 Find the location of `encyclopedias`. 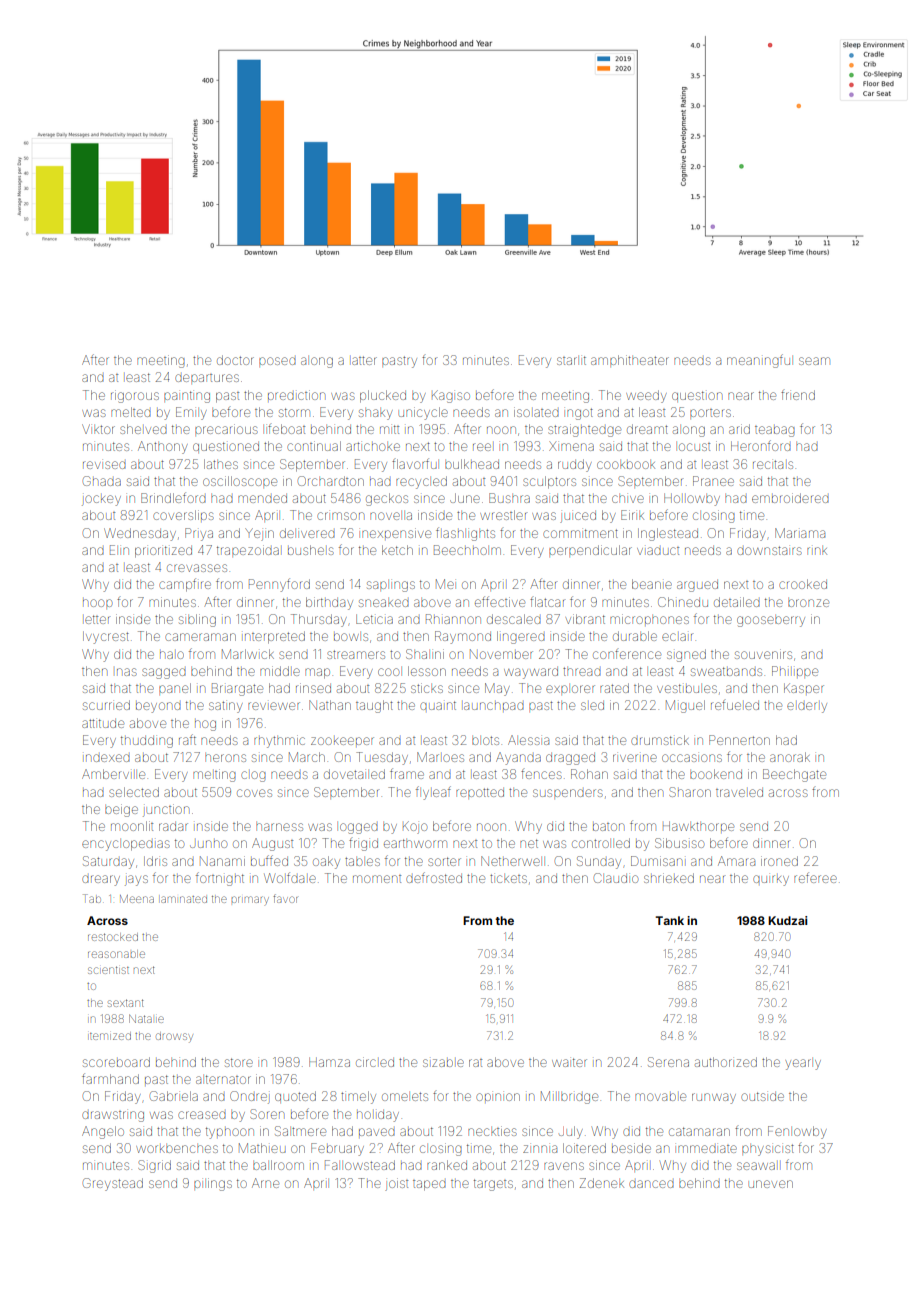

encyclopedias is located at coordinates (126, 845).
